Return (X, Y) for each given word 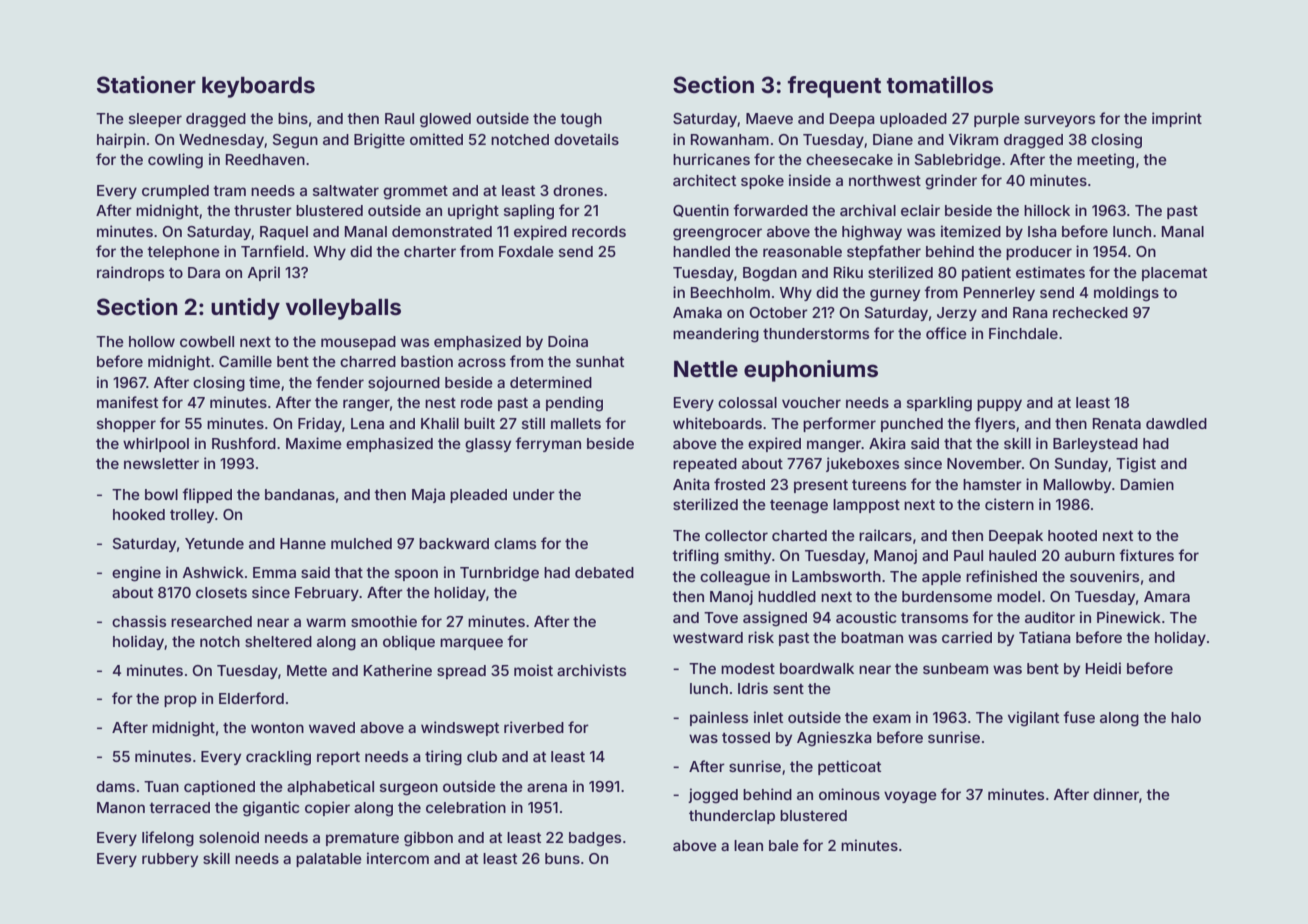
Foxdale (526, 251)
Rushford (244, 443)
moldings (1126, 294)
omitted (436, 139)
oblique (409, 642)
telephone (183, 253)
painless (719, 718)
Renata (1117, 423)
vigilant (1033, 719)
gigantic (271, 809)
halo (1186, 717)
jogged (713, 796)
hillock (1047, 210)
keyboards (258, 87)
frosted (739, 484)
